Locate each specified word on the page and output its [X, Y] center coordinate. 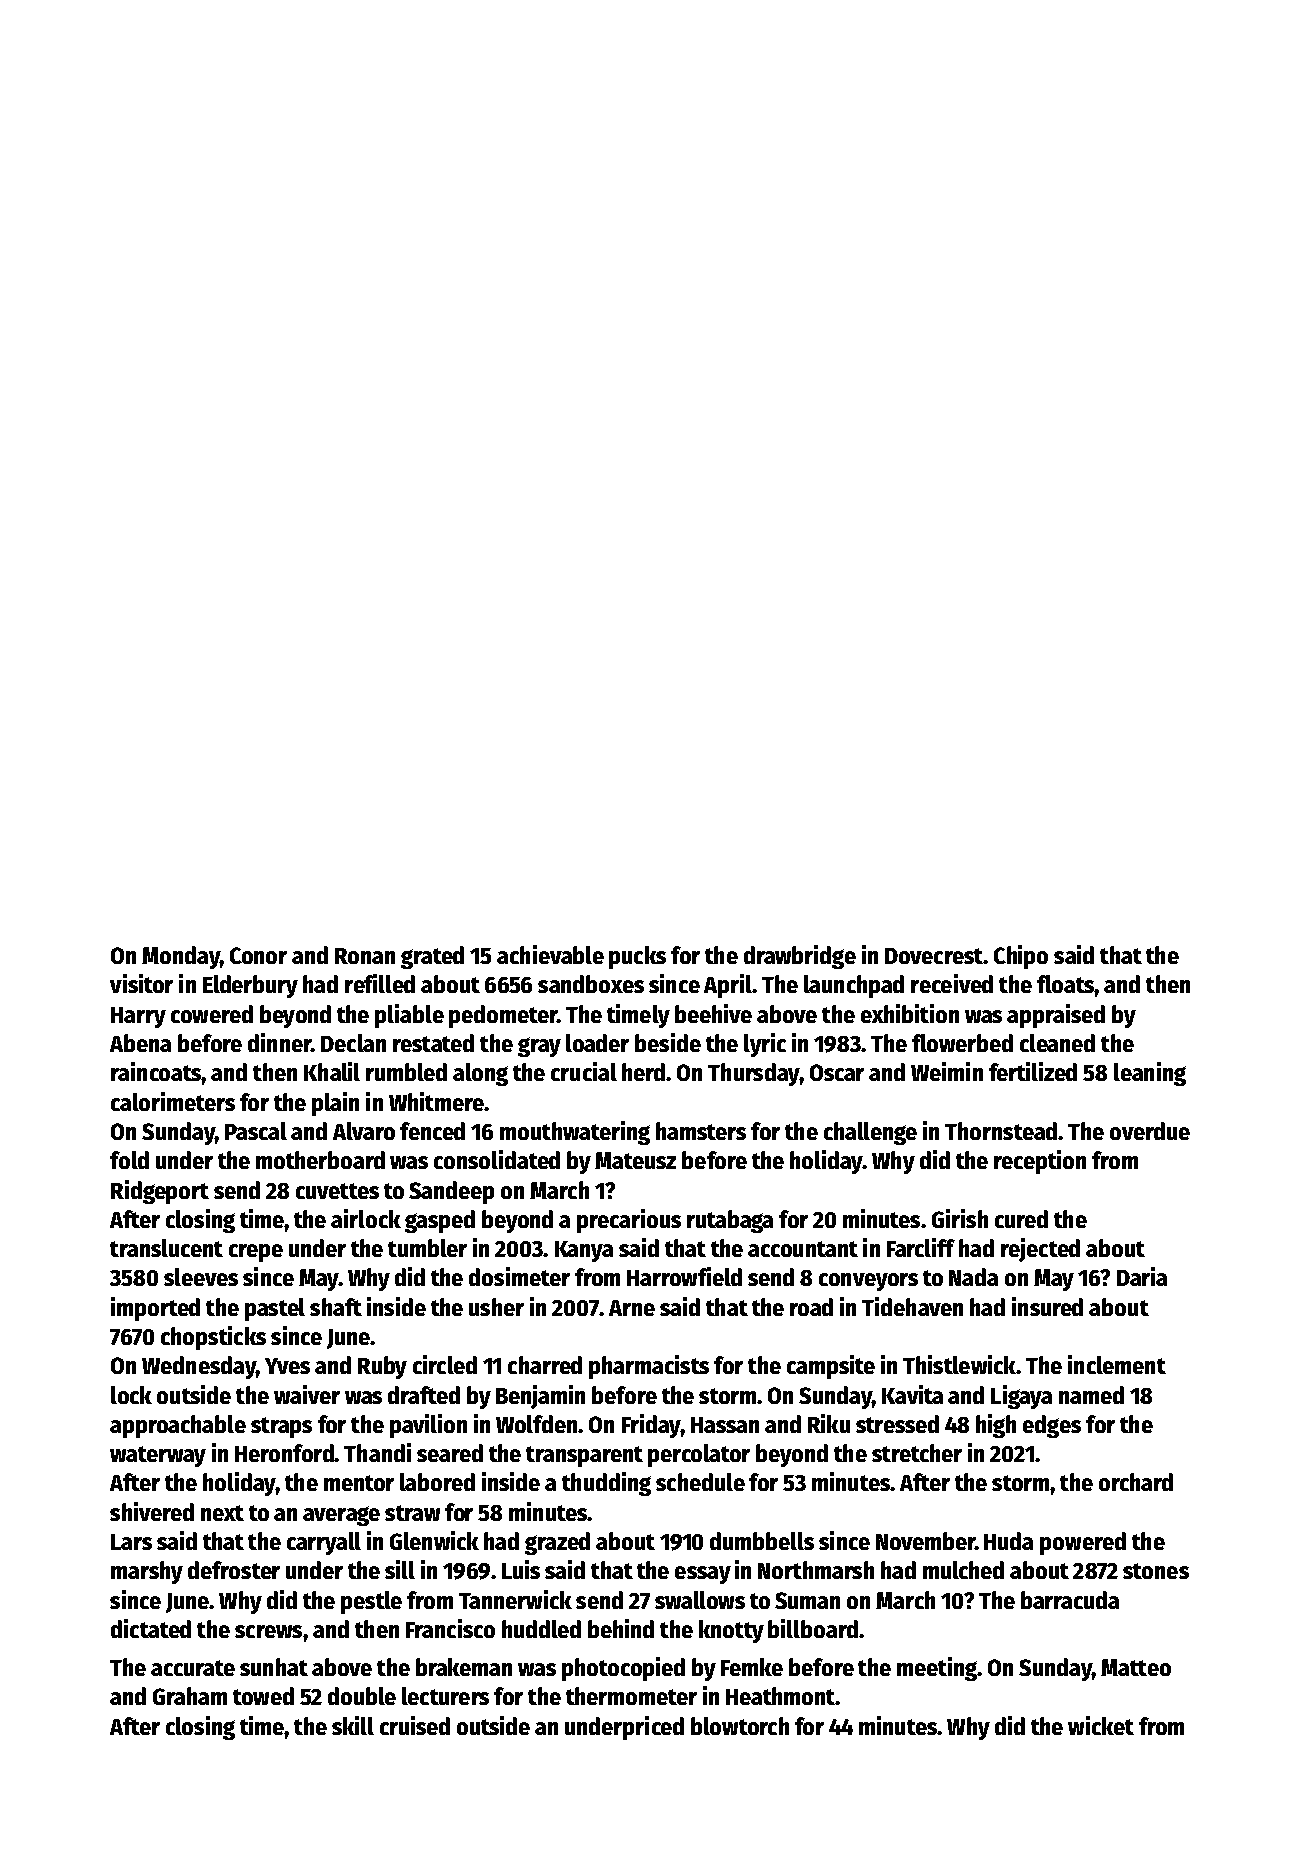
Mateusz [635, 1160]
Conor [258, 955]
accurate [193, 1668]
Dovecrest [934, 956]
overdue [1150, 1131]
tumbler [427, 1248]
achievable [550, 954]
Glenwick [434, 1540]
